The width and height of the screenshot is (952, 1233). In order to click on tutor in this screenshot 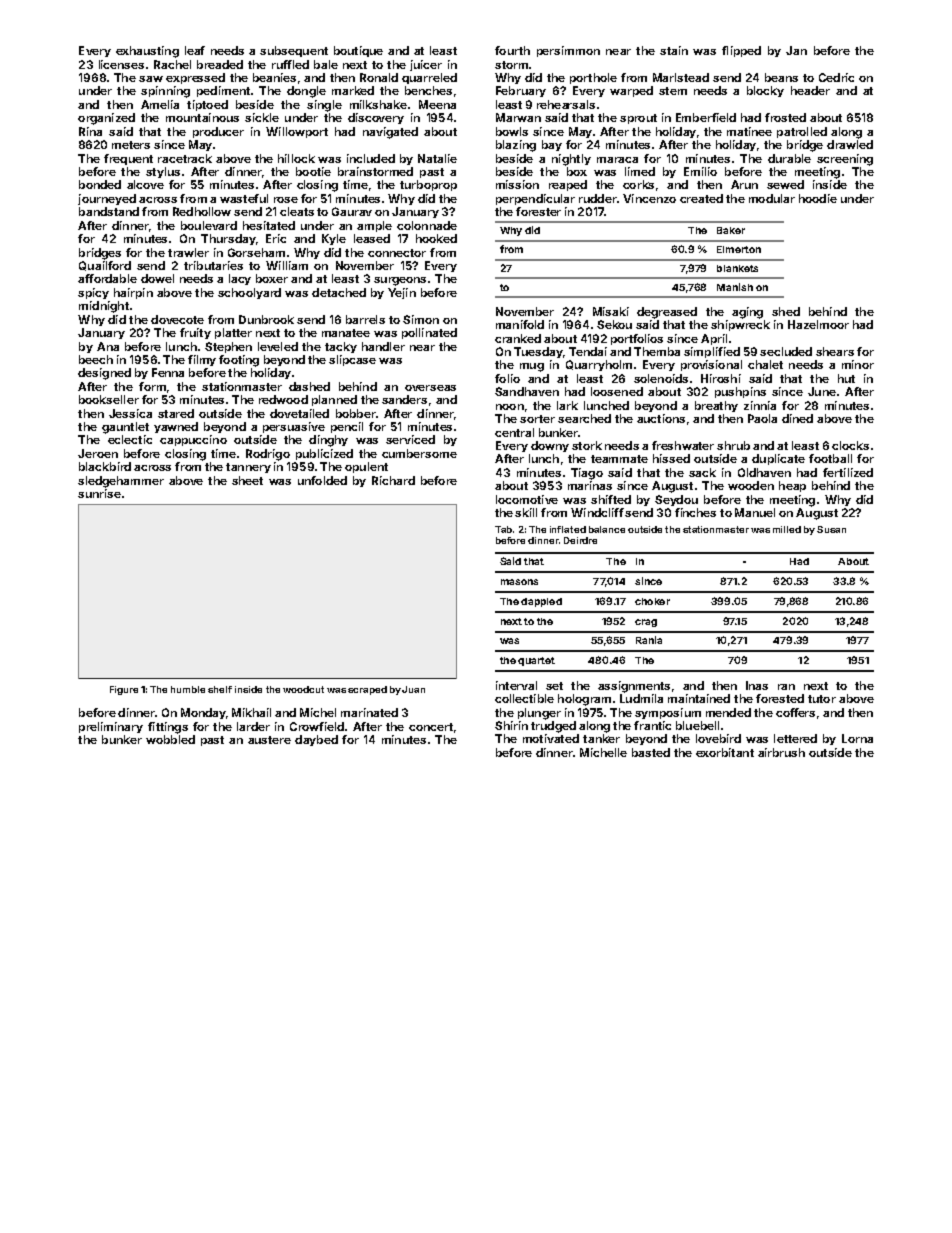, I will do `click(822, 699)`.
